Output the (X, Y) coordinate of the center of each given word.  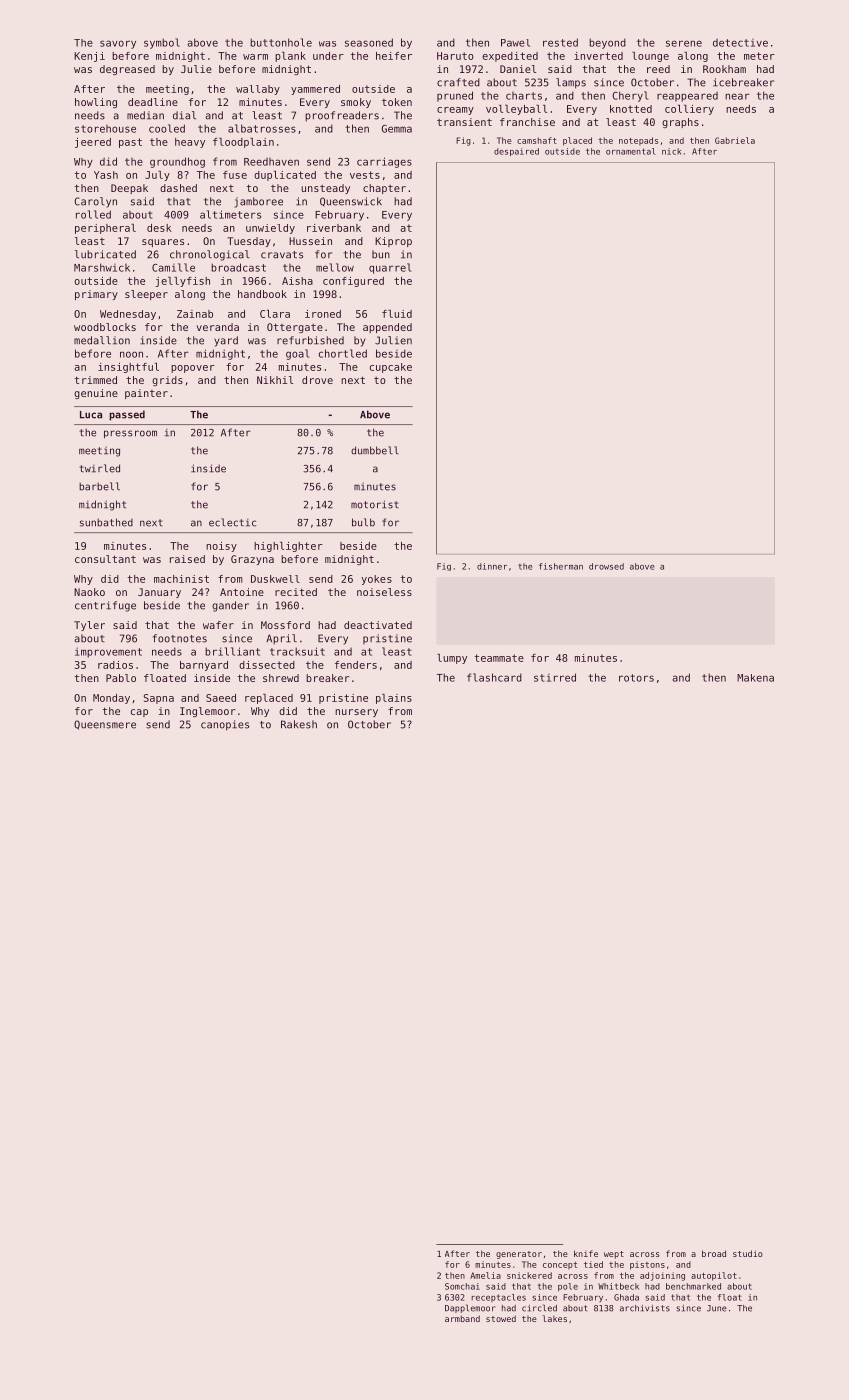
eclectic (232, 522)
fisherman (561, 566)
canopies (225, 725)
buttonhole (281, 42)
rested (560, 42)
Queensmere (105, 725)
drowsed (606, 566)
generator (519, 1255)
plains (394, 699)
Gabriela (735, 140)
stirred (555, 677)
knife (586, 1253)
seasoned (369, 42)
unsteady (325, 189)
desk (159, 228)
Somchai (462, 1286)
